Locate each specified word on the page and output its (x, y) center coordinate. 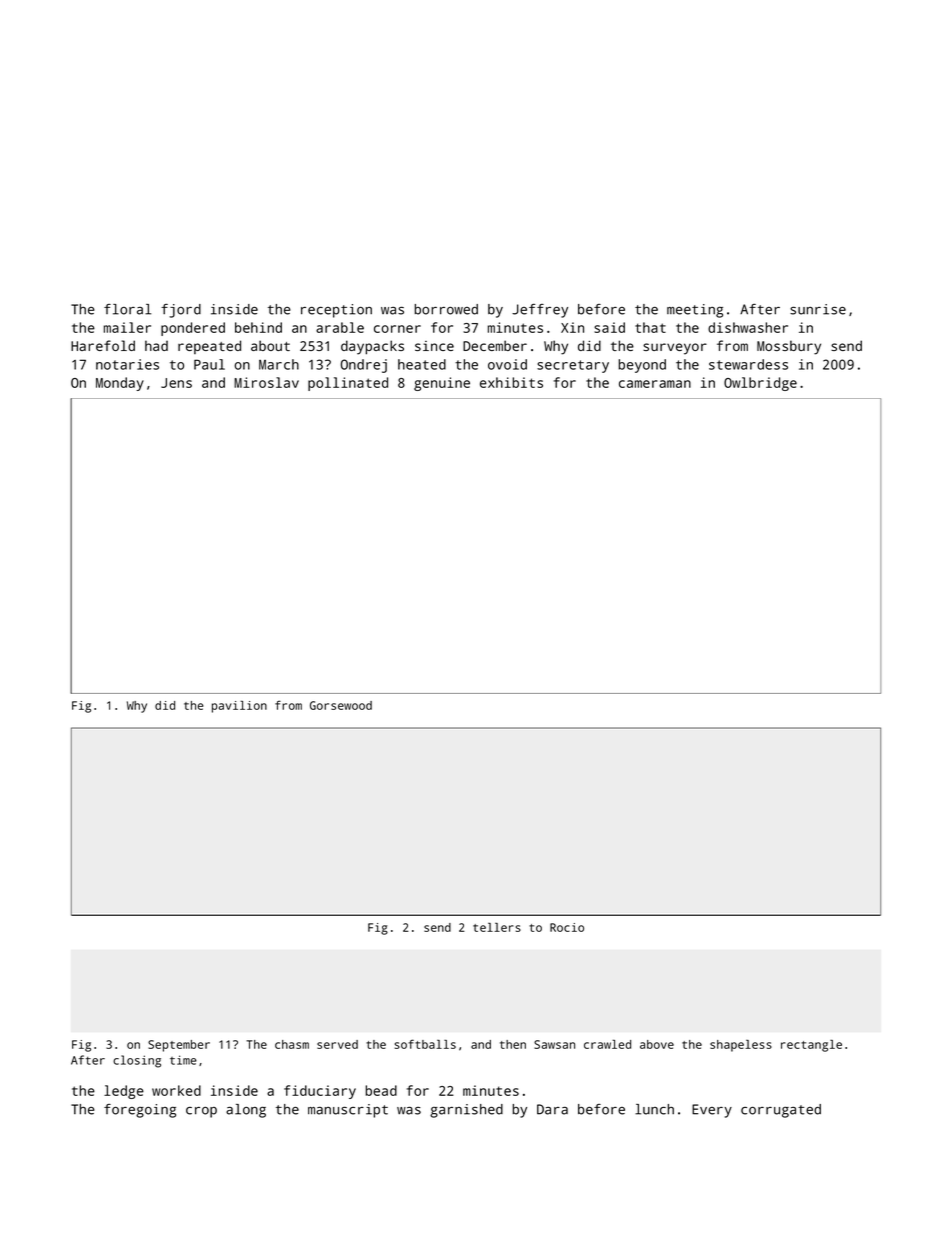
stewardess (748, 364)
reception (336, 311)
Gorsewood (341, 705)
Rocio (567, 927)
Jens (176, 383)
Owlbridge (760, 384)
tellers (497, 927)
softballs (425, 1044)
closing (137, 1061)
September (179, 1046)
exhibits (511, 382)
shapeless (741, 1046)
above (657, 1044)
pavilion (239, 707)
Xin (572, 327)
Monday (120, 384)
